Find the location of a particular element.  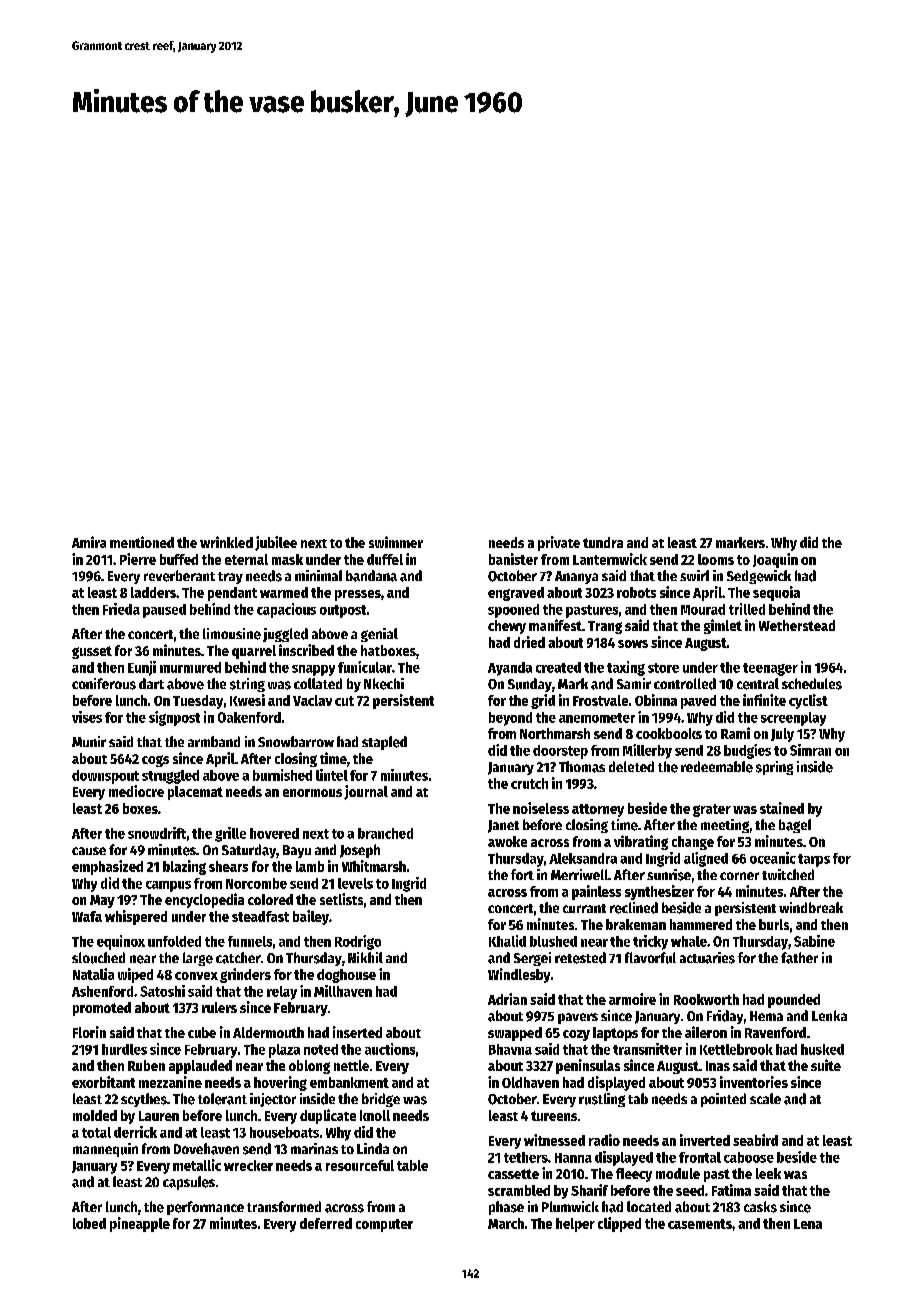

pineapple is located at coordinates (140, 1224).
